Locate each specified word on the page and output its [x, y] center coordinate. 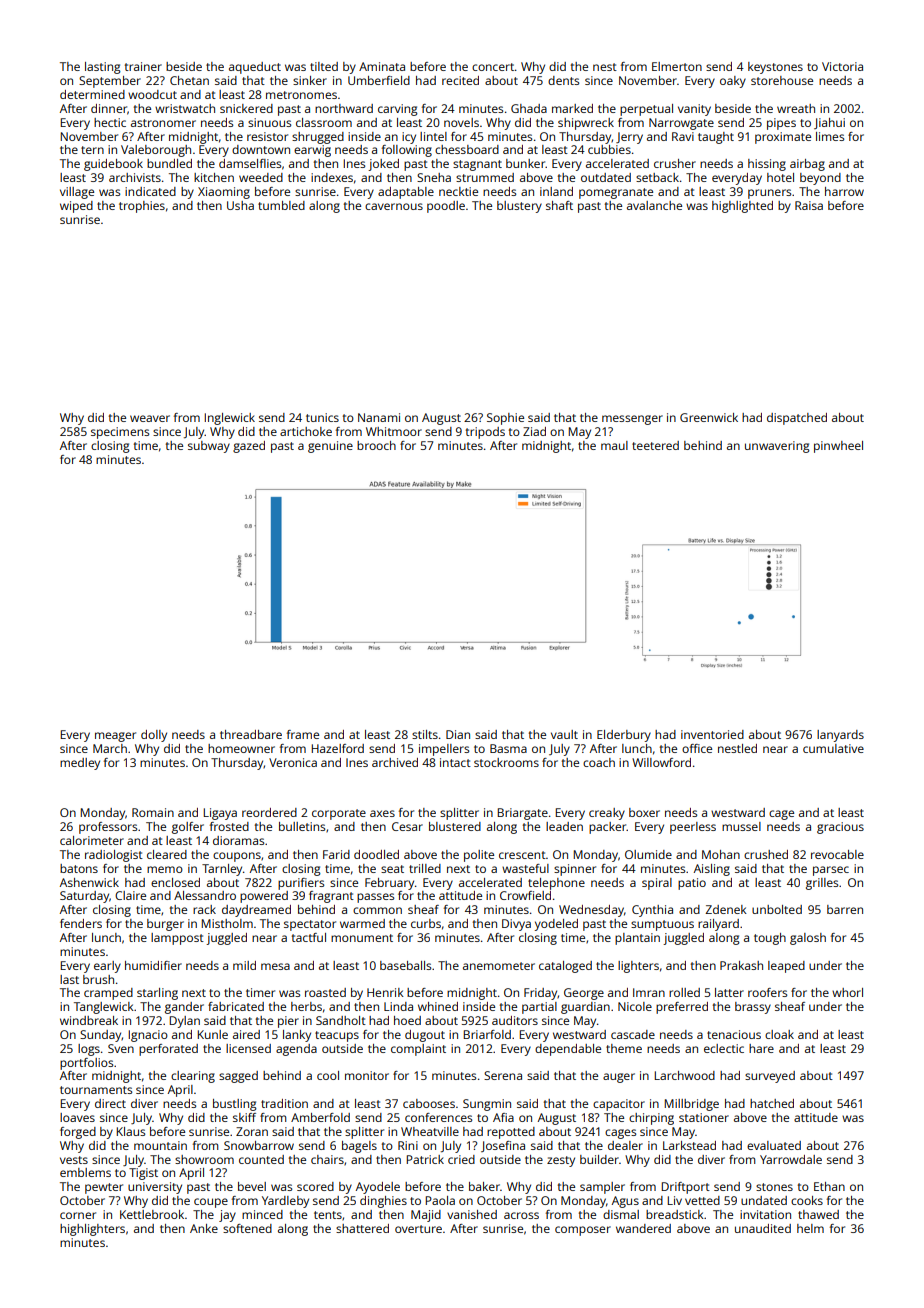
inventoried [712, 734]
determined [92, 94]
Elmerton [677, 66]
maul [614, 445]
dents [563, 80]
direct [110, 1103]
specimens [120, 433]
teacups [337, 1036]
